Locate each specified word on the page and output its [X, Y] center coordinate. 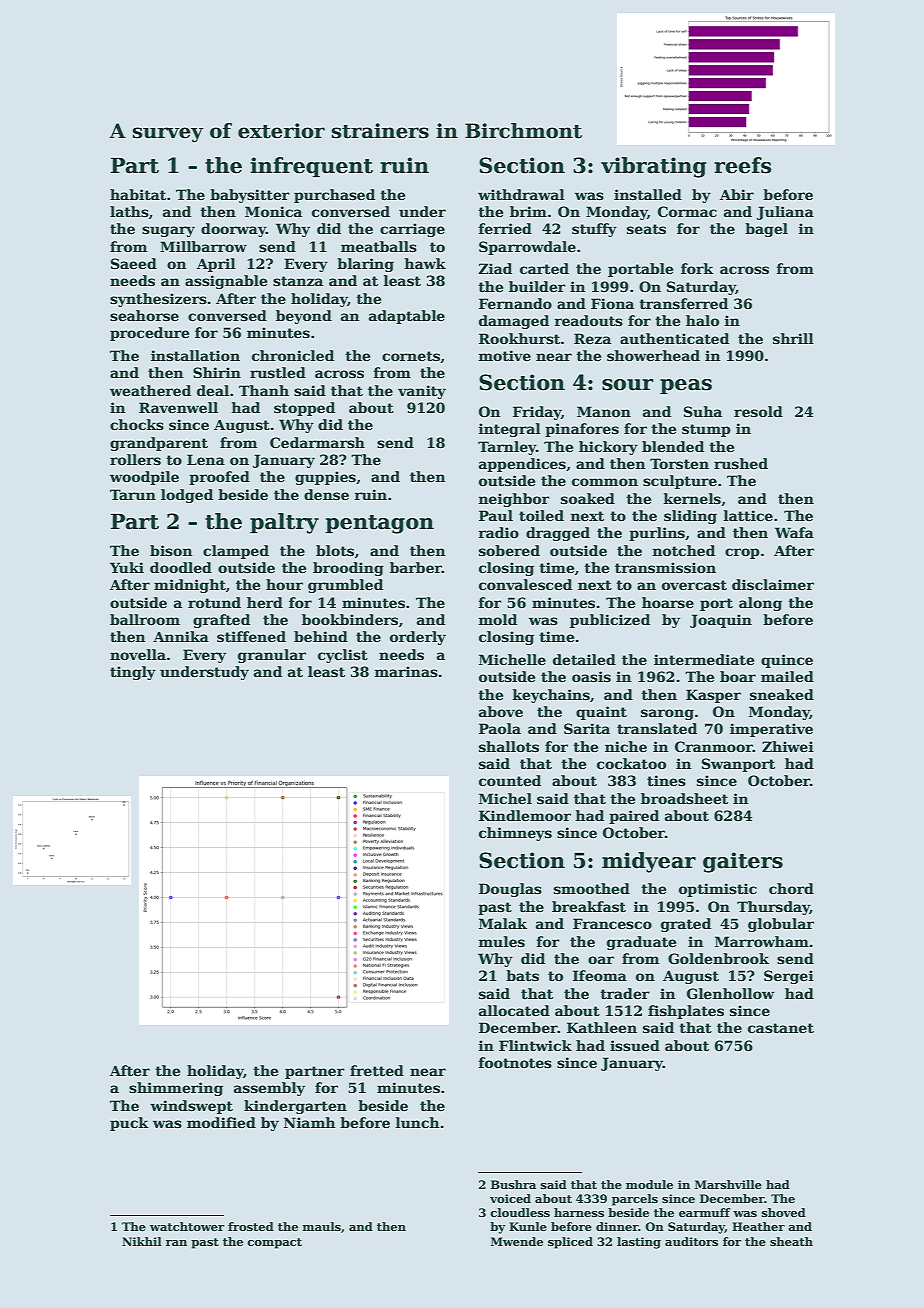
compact [274, 1243]
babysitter [250, 196]
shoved [784, 1212]
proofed [219, 478]
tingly [133, 673]
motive [505, 355]
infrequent [311, 167]
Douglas [510, 890]
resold [758, 411]
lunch [417, 1122]
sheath [791, 1241]
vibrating [653, 167]
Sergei [789, 977]
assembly [269, 1089]
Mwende [517, 1241]
